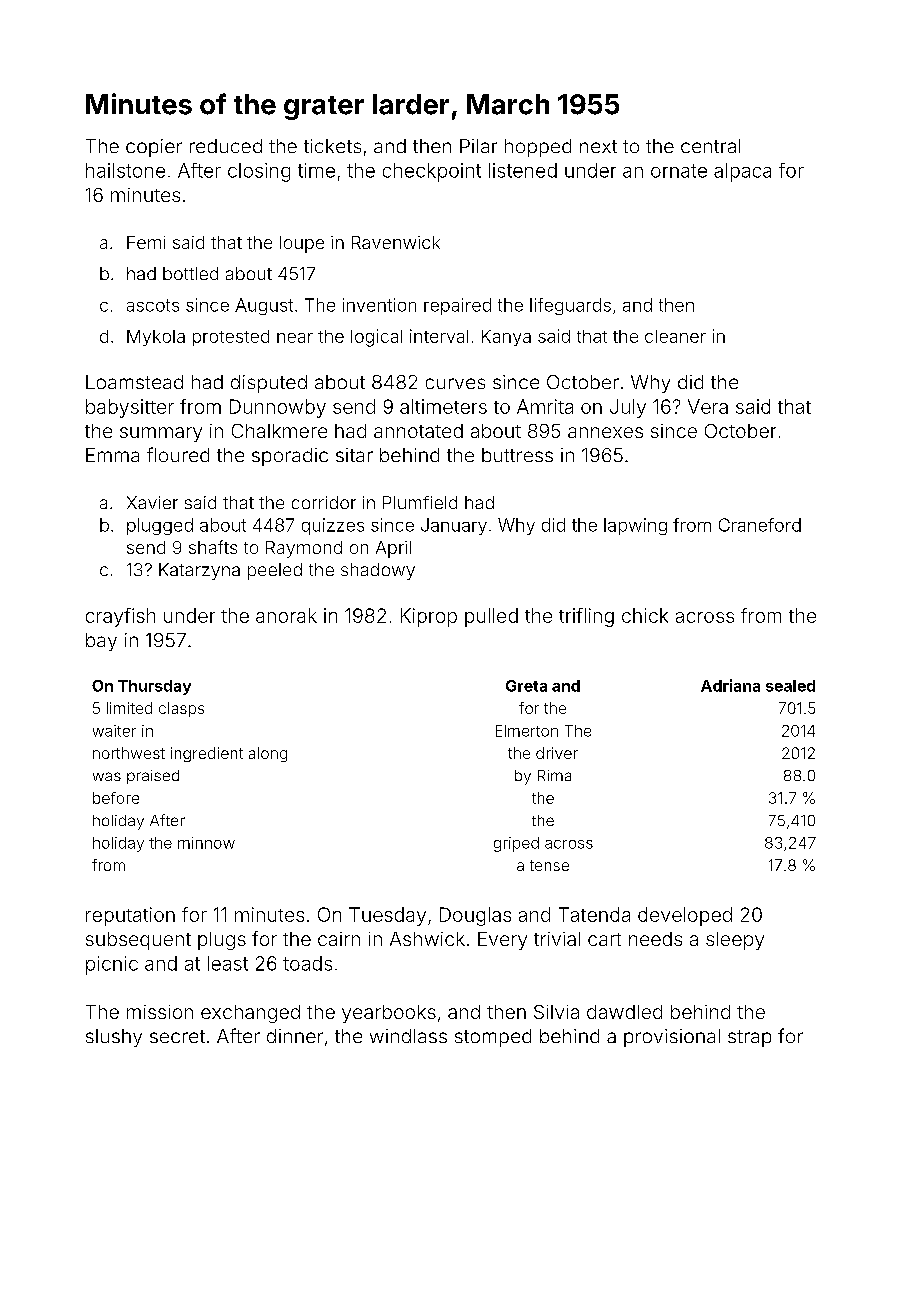  Describe the element at coordinates (675, 336) in the page. I see `cleaner` at that location.
